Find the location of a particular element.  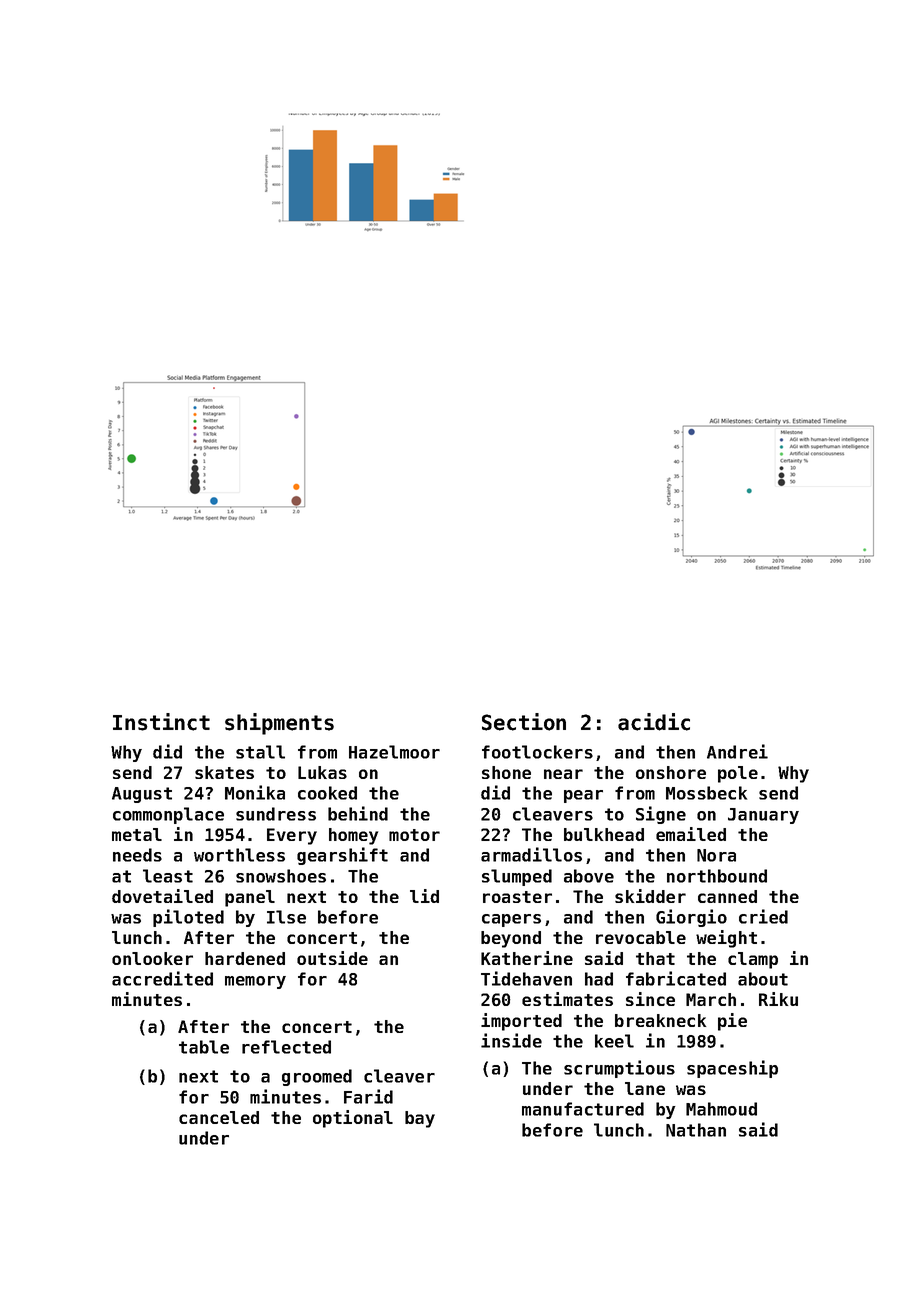

Lukas is located at coordinates (322, 772).
